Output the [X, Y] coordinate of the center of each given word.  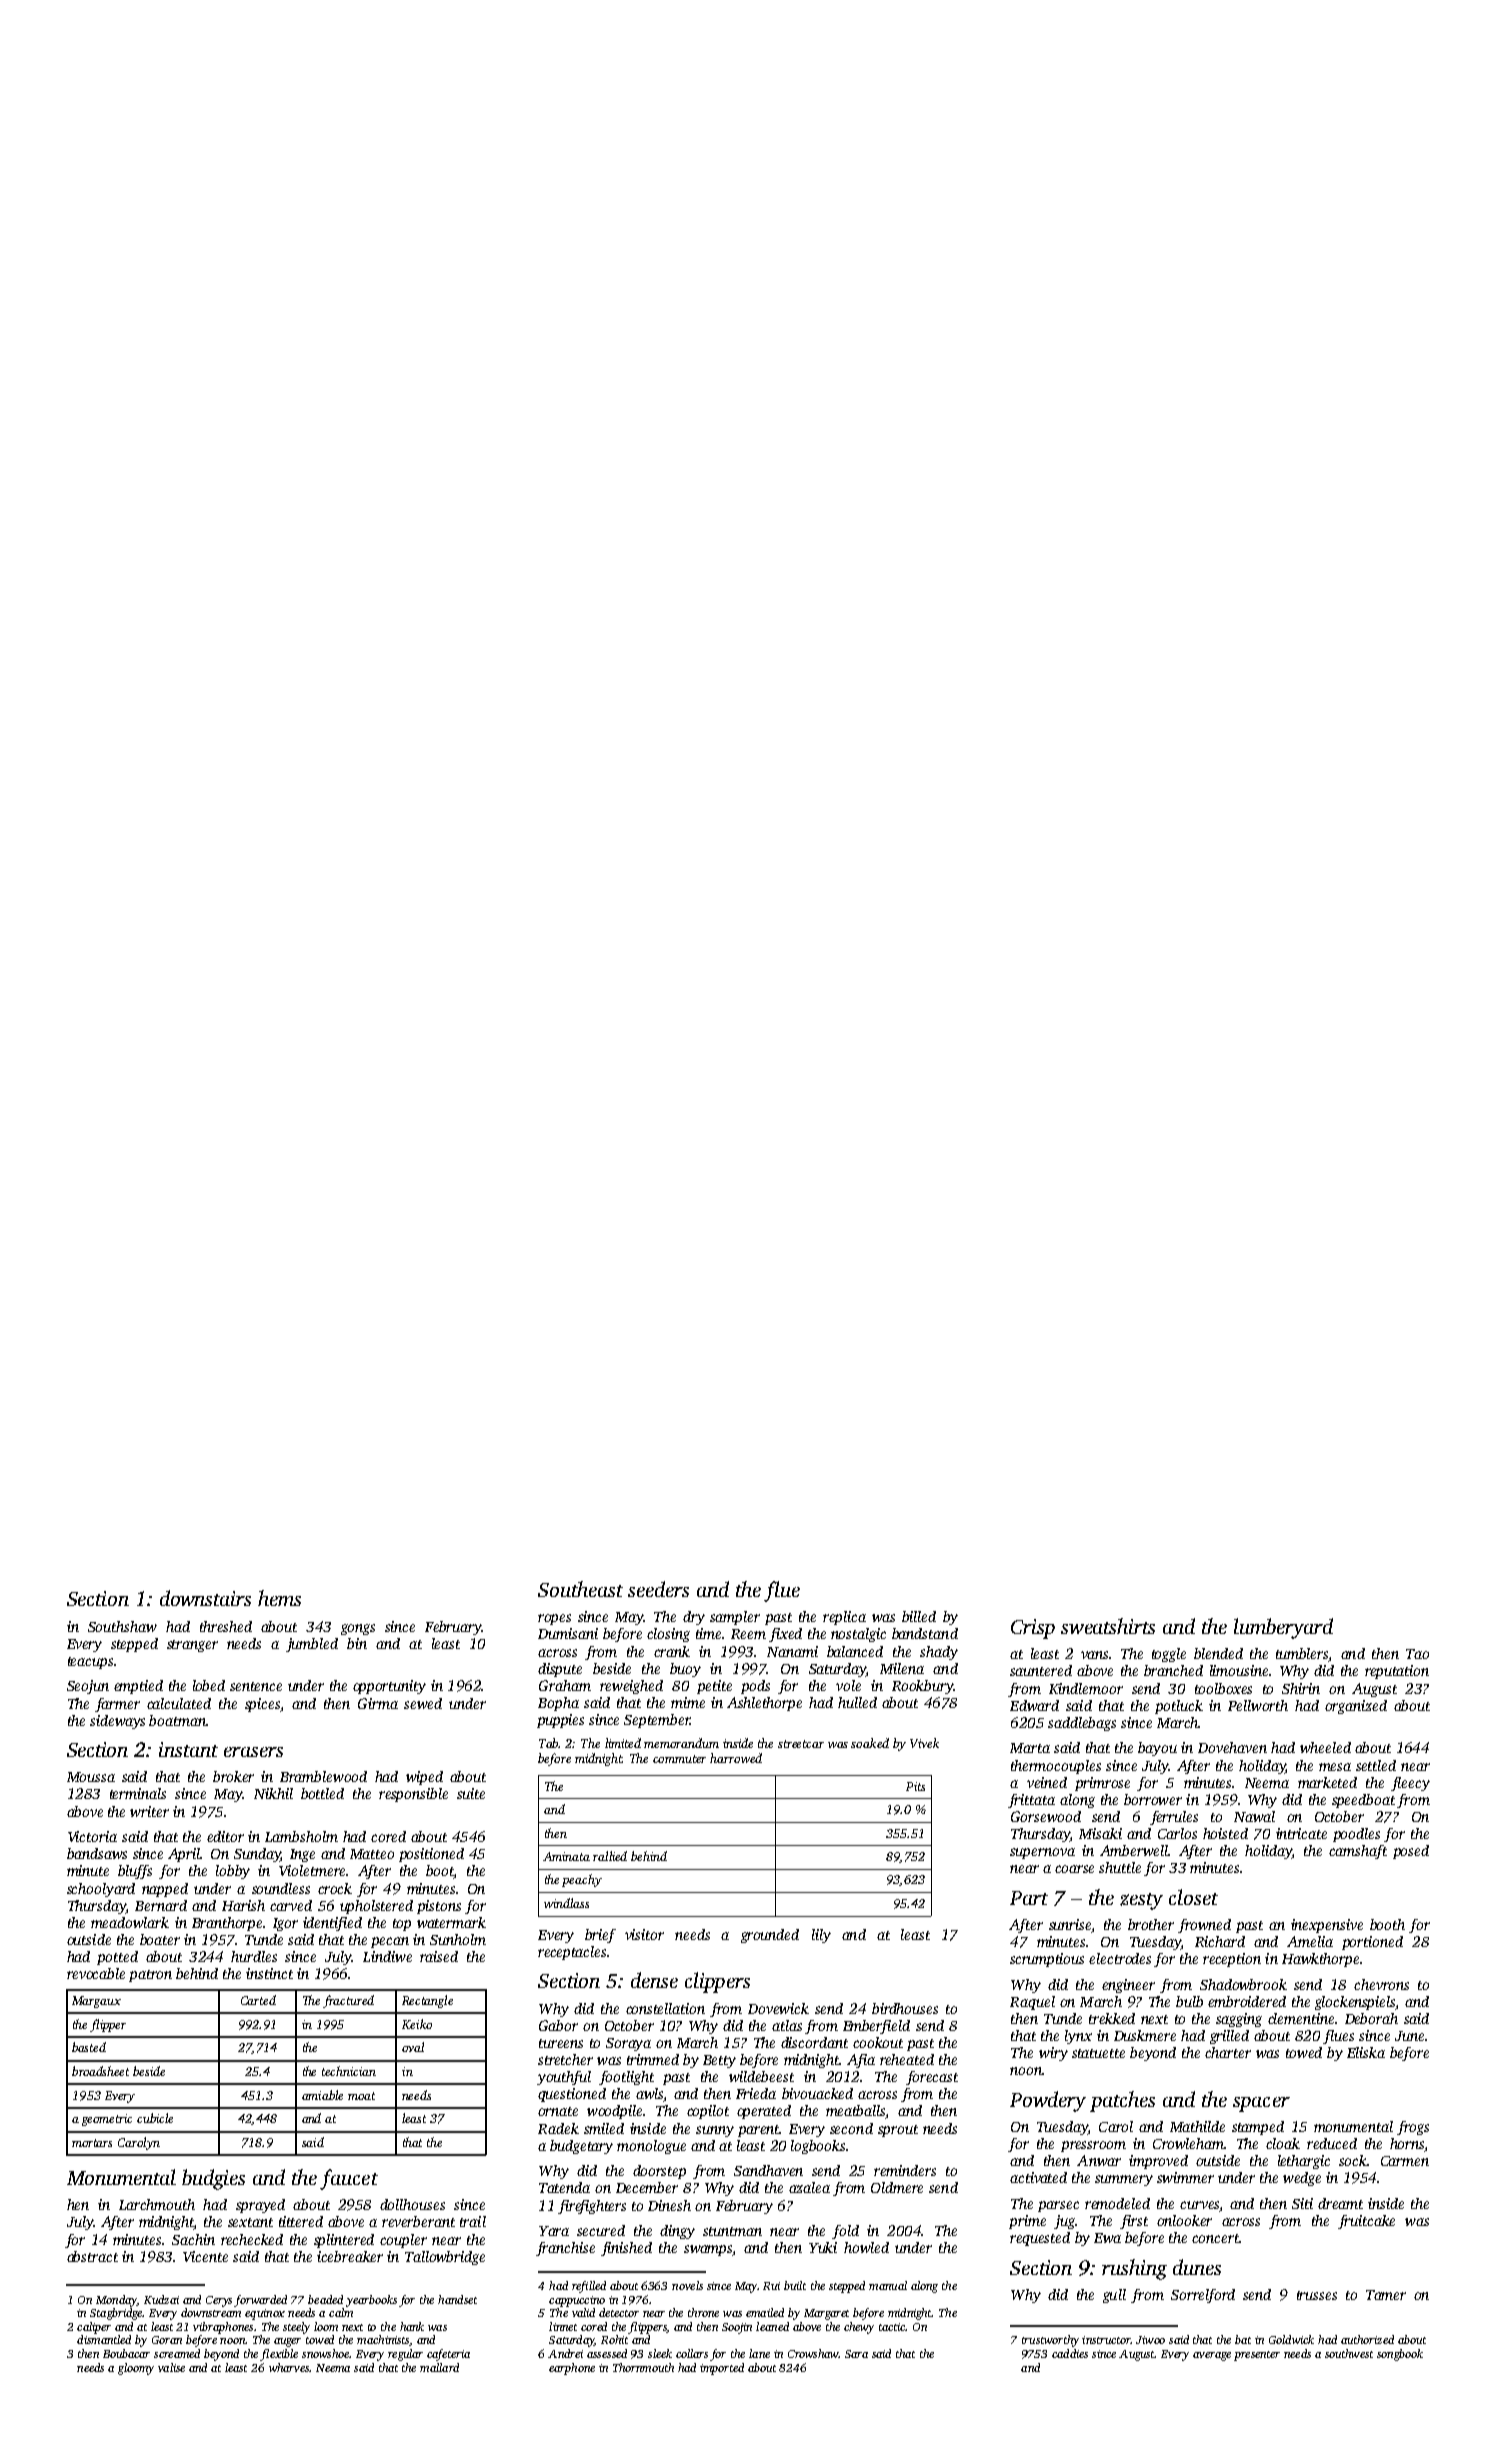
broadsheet [100, 2071]
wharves [289, 2367]
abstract [92, 2256]
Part [1029, 1898]
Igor [285, 1924]
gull [1114, 2296]
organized [1356, 1707]
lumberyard [1283, 1628]
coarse [1074, 1869]
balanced [855, 1651]
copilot [708, 2112]
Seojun [88, 1687]
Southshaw [122, 1626]
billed [919, 1616]
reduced [1332, 2143]
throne [703, 2312]
